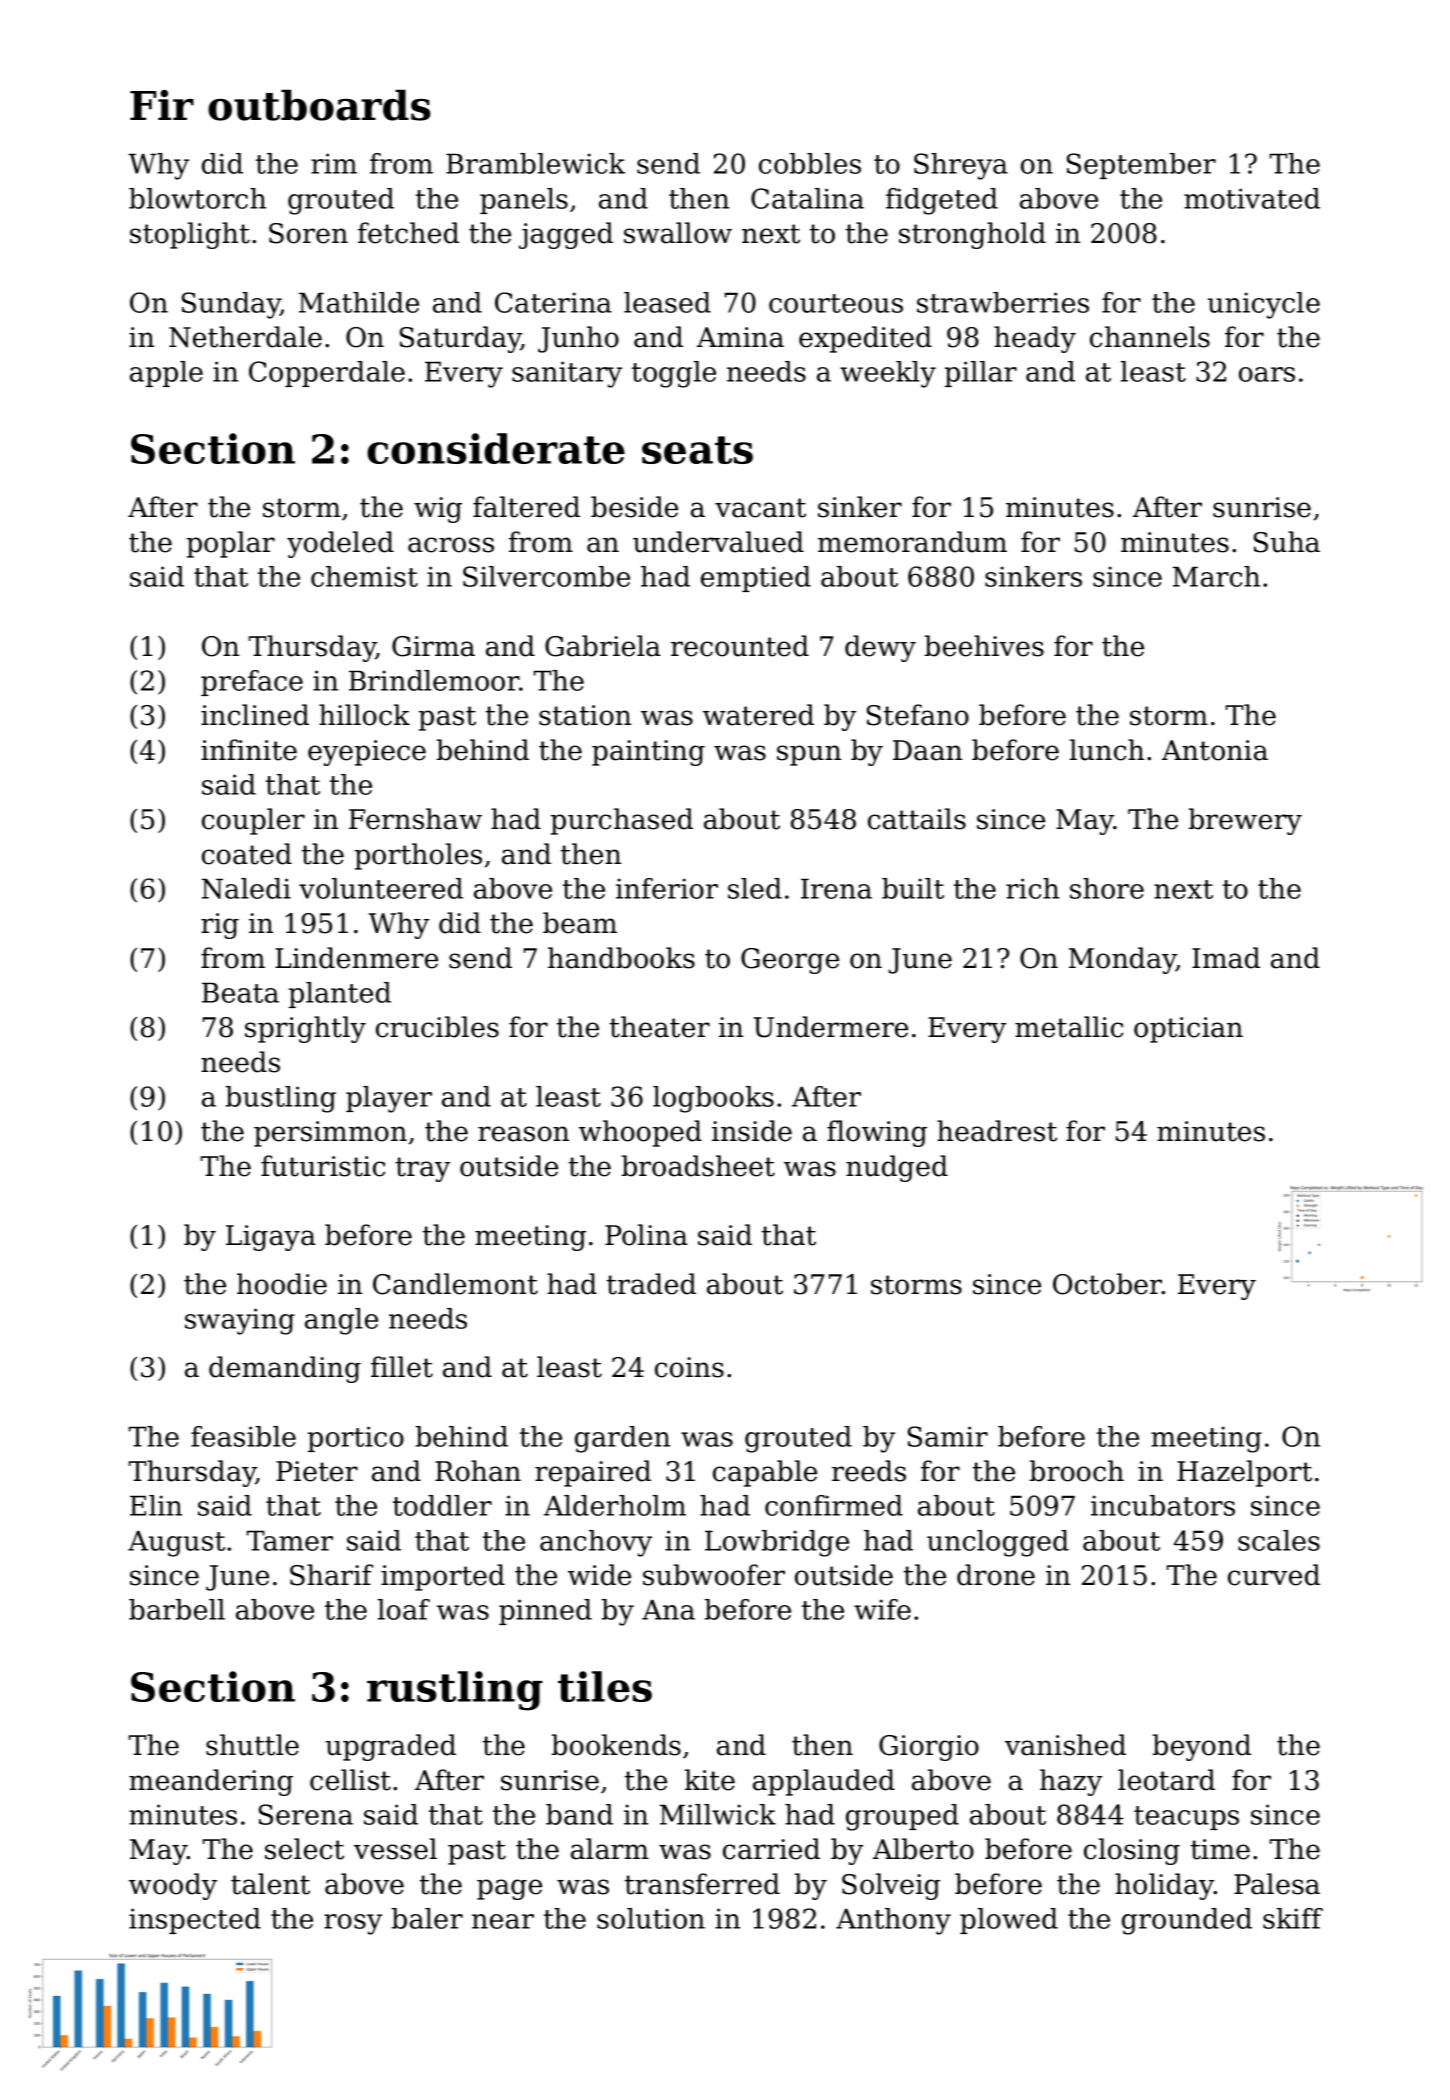  I want to click on holiday, so click(1164, 1886).
